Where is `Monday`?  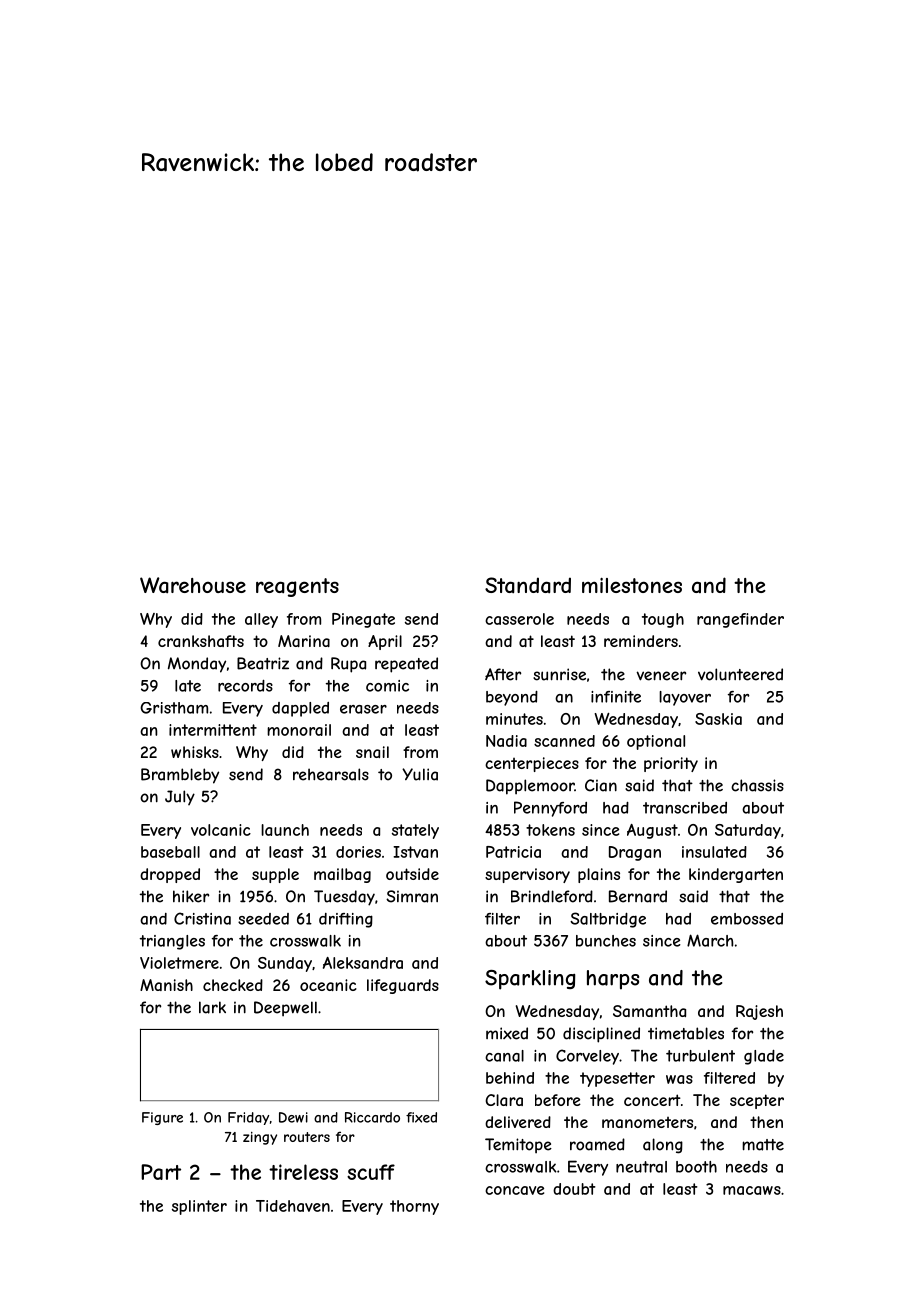
Monday is located at coordinates (197, 665).
